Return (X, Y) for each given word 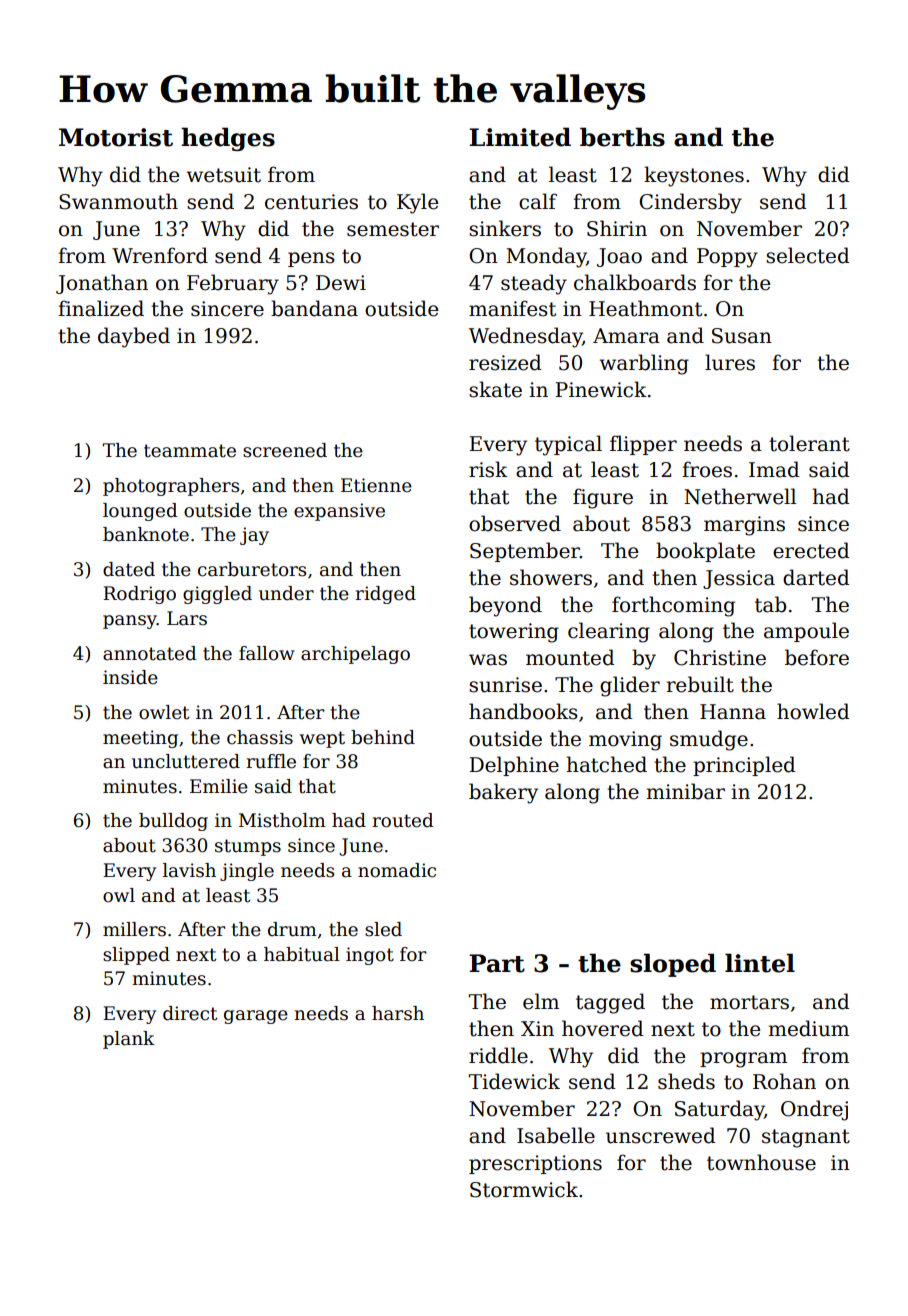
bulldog (173, 822)
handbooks (523, 711)
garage (256, 1017)
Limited (520, 137)
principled (744, 766)
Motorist (116, 137)
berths (622, 137)
